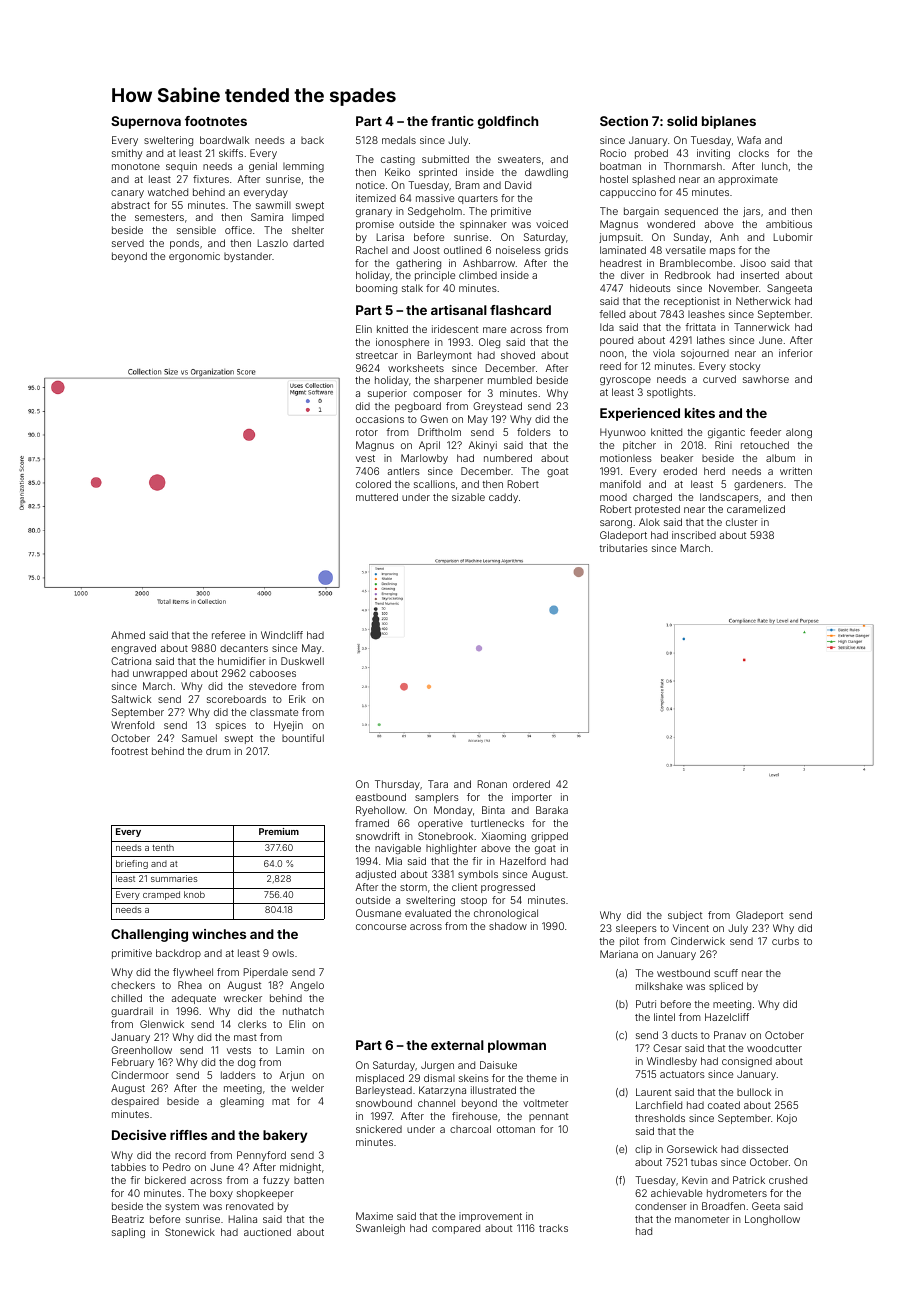  What do you see at coordinates (785, 941) in the document?
I see `curbs` at bounding box center [785, 941].
